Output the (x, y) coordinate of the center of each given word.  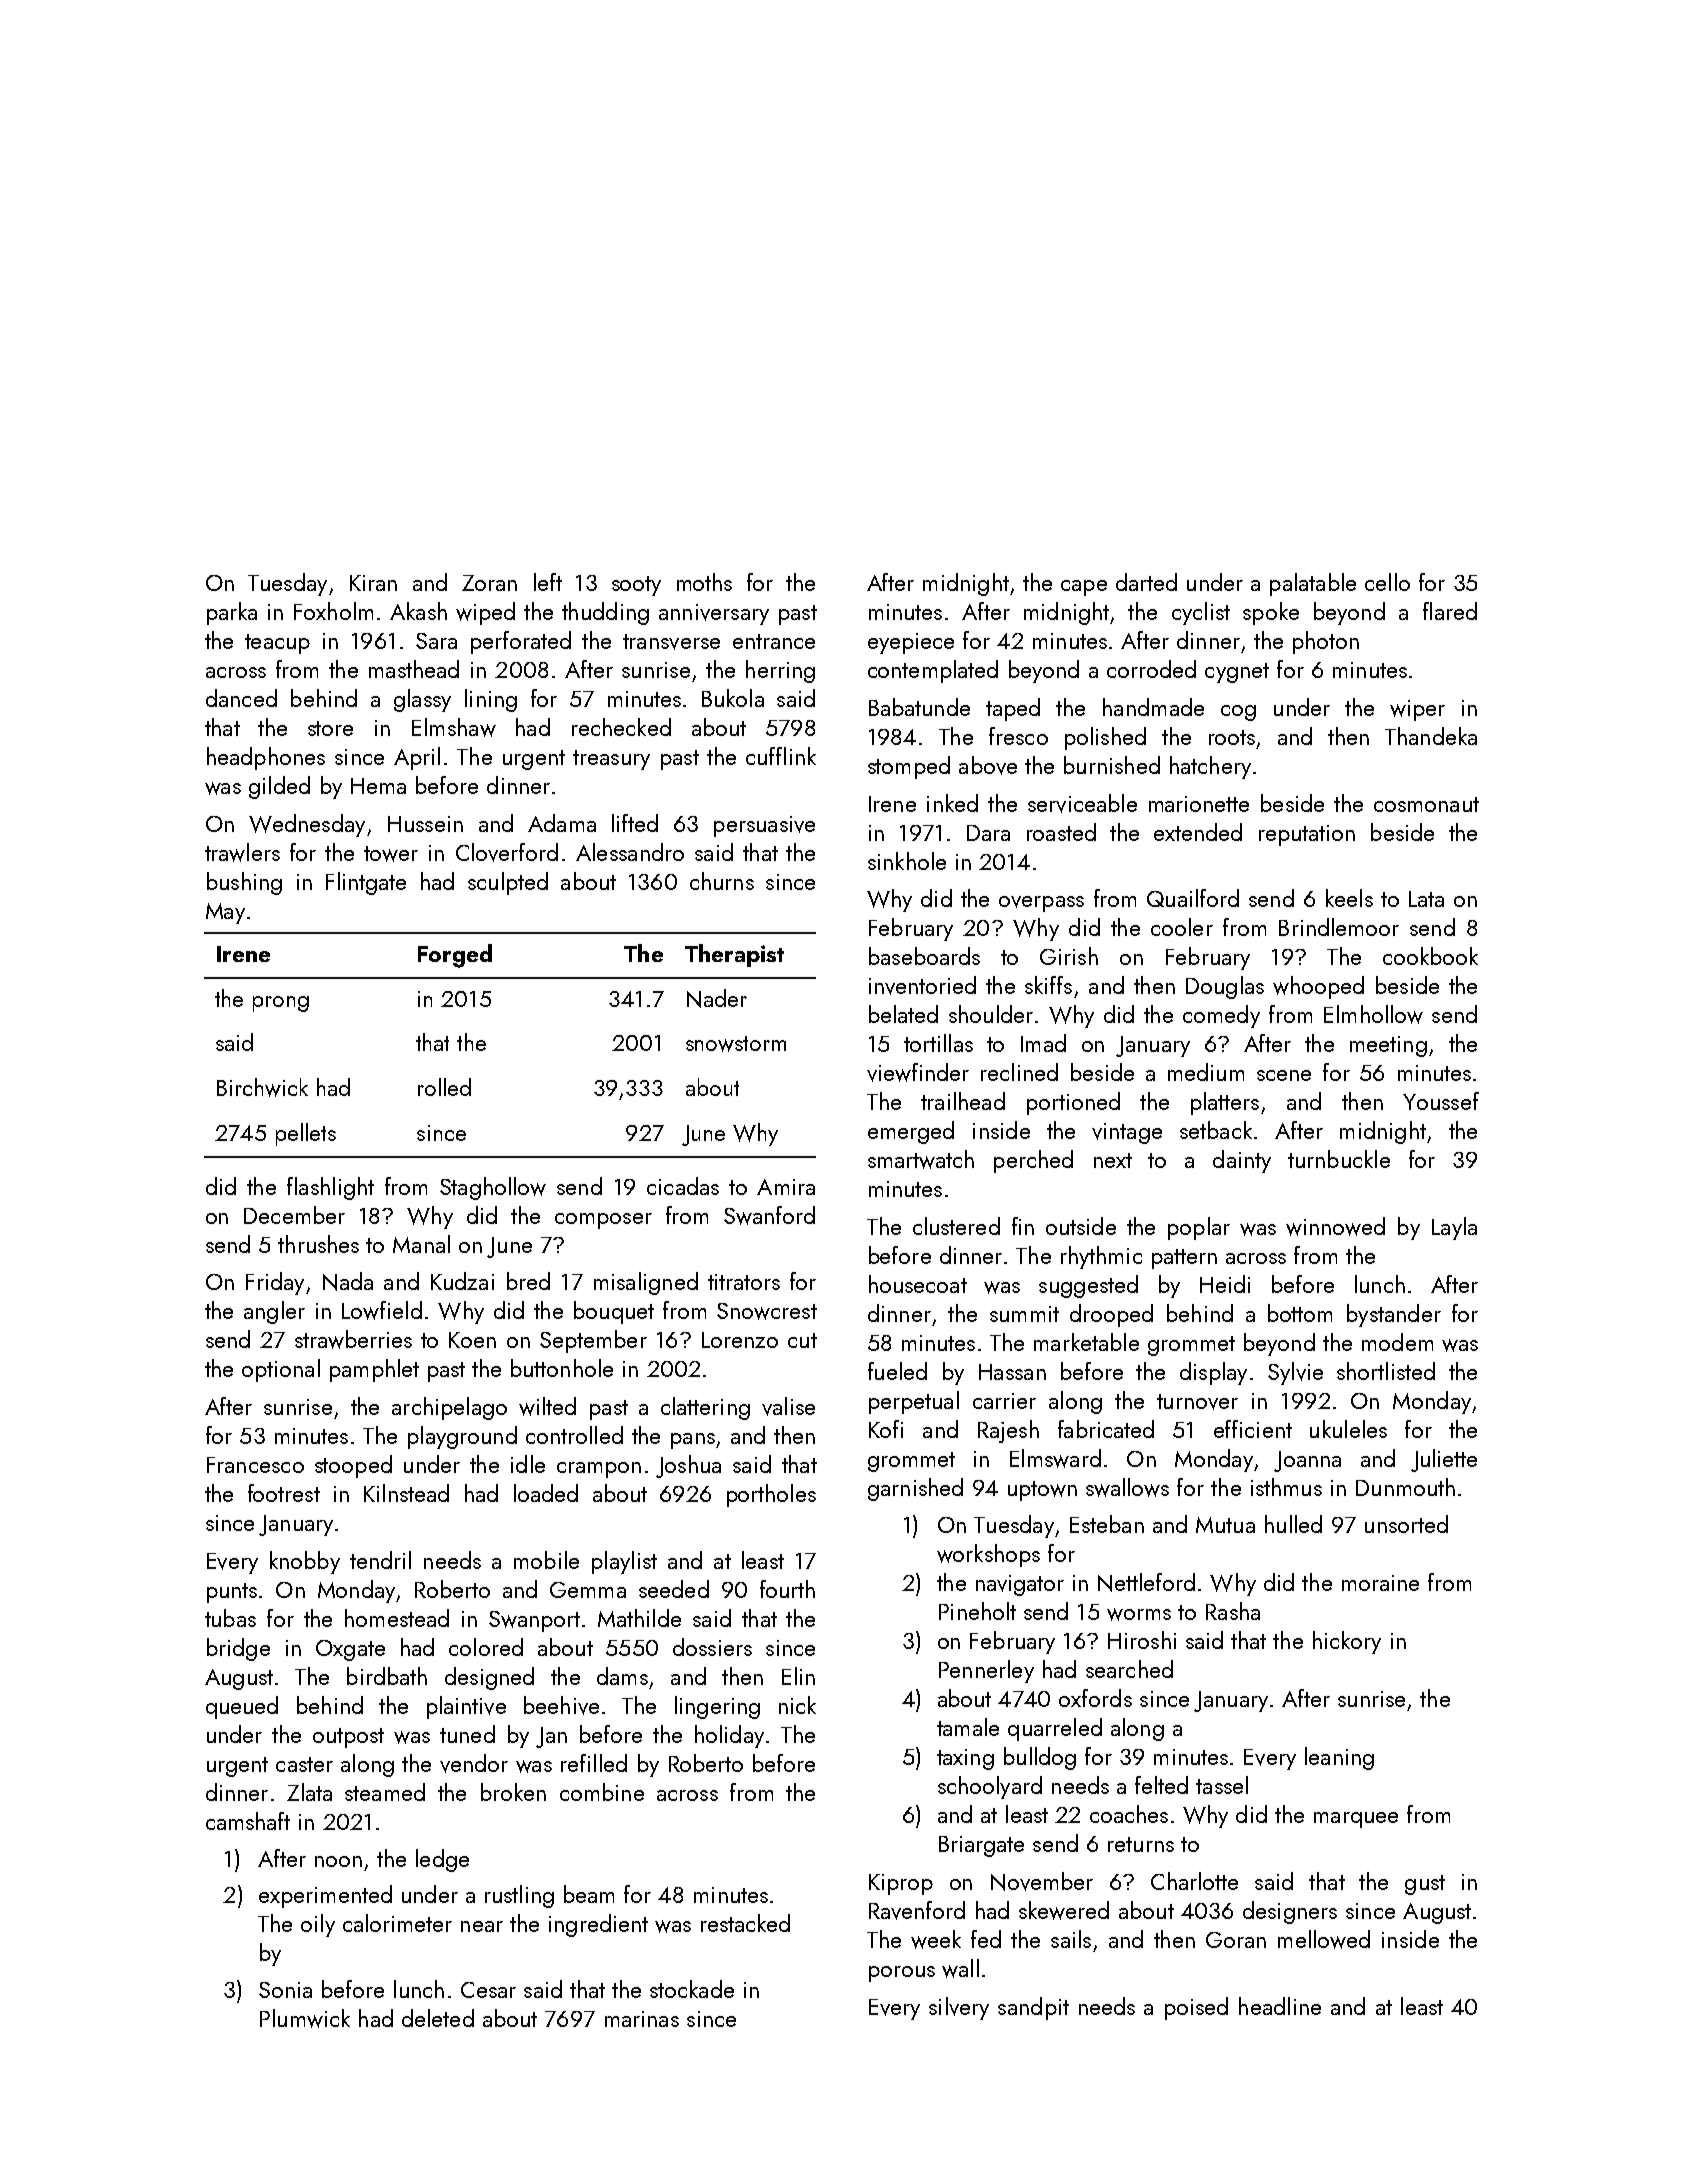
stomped (909, 767)
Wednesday (307, 825)
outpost (348, 1738)
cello (1387, 582)
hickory (1347, 1642)
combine (602, 1792)
